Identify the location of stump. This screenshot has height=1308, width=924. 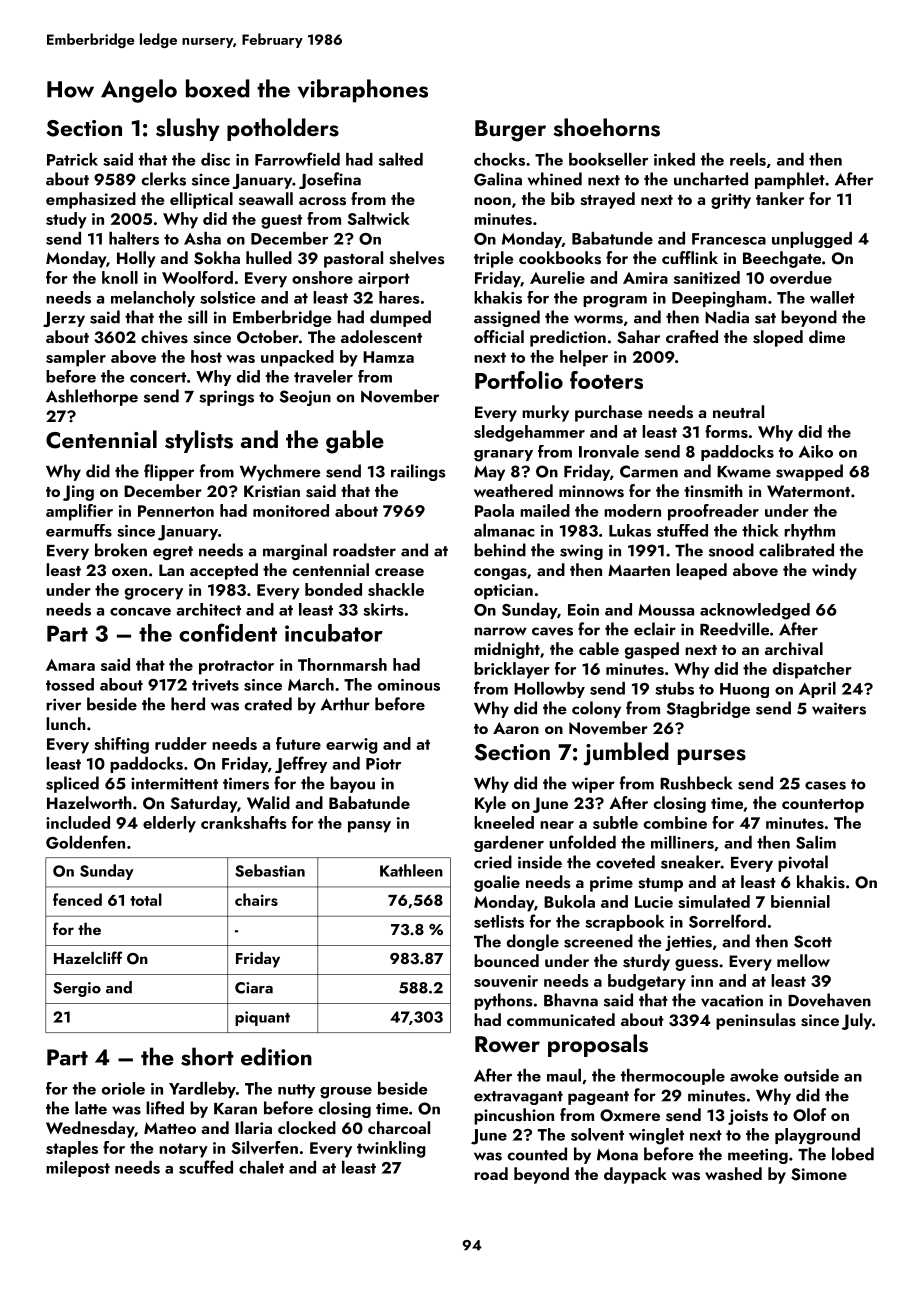
(660, 885).
